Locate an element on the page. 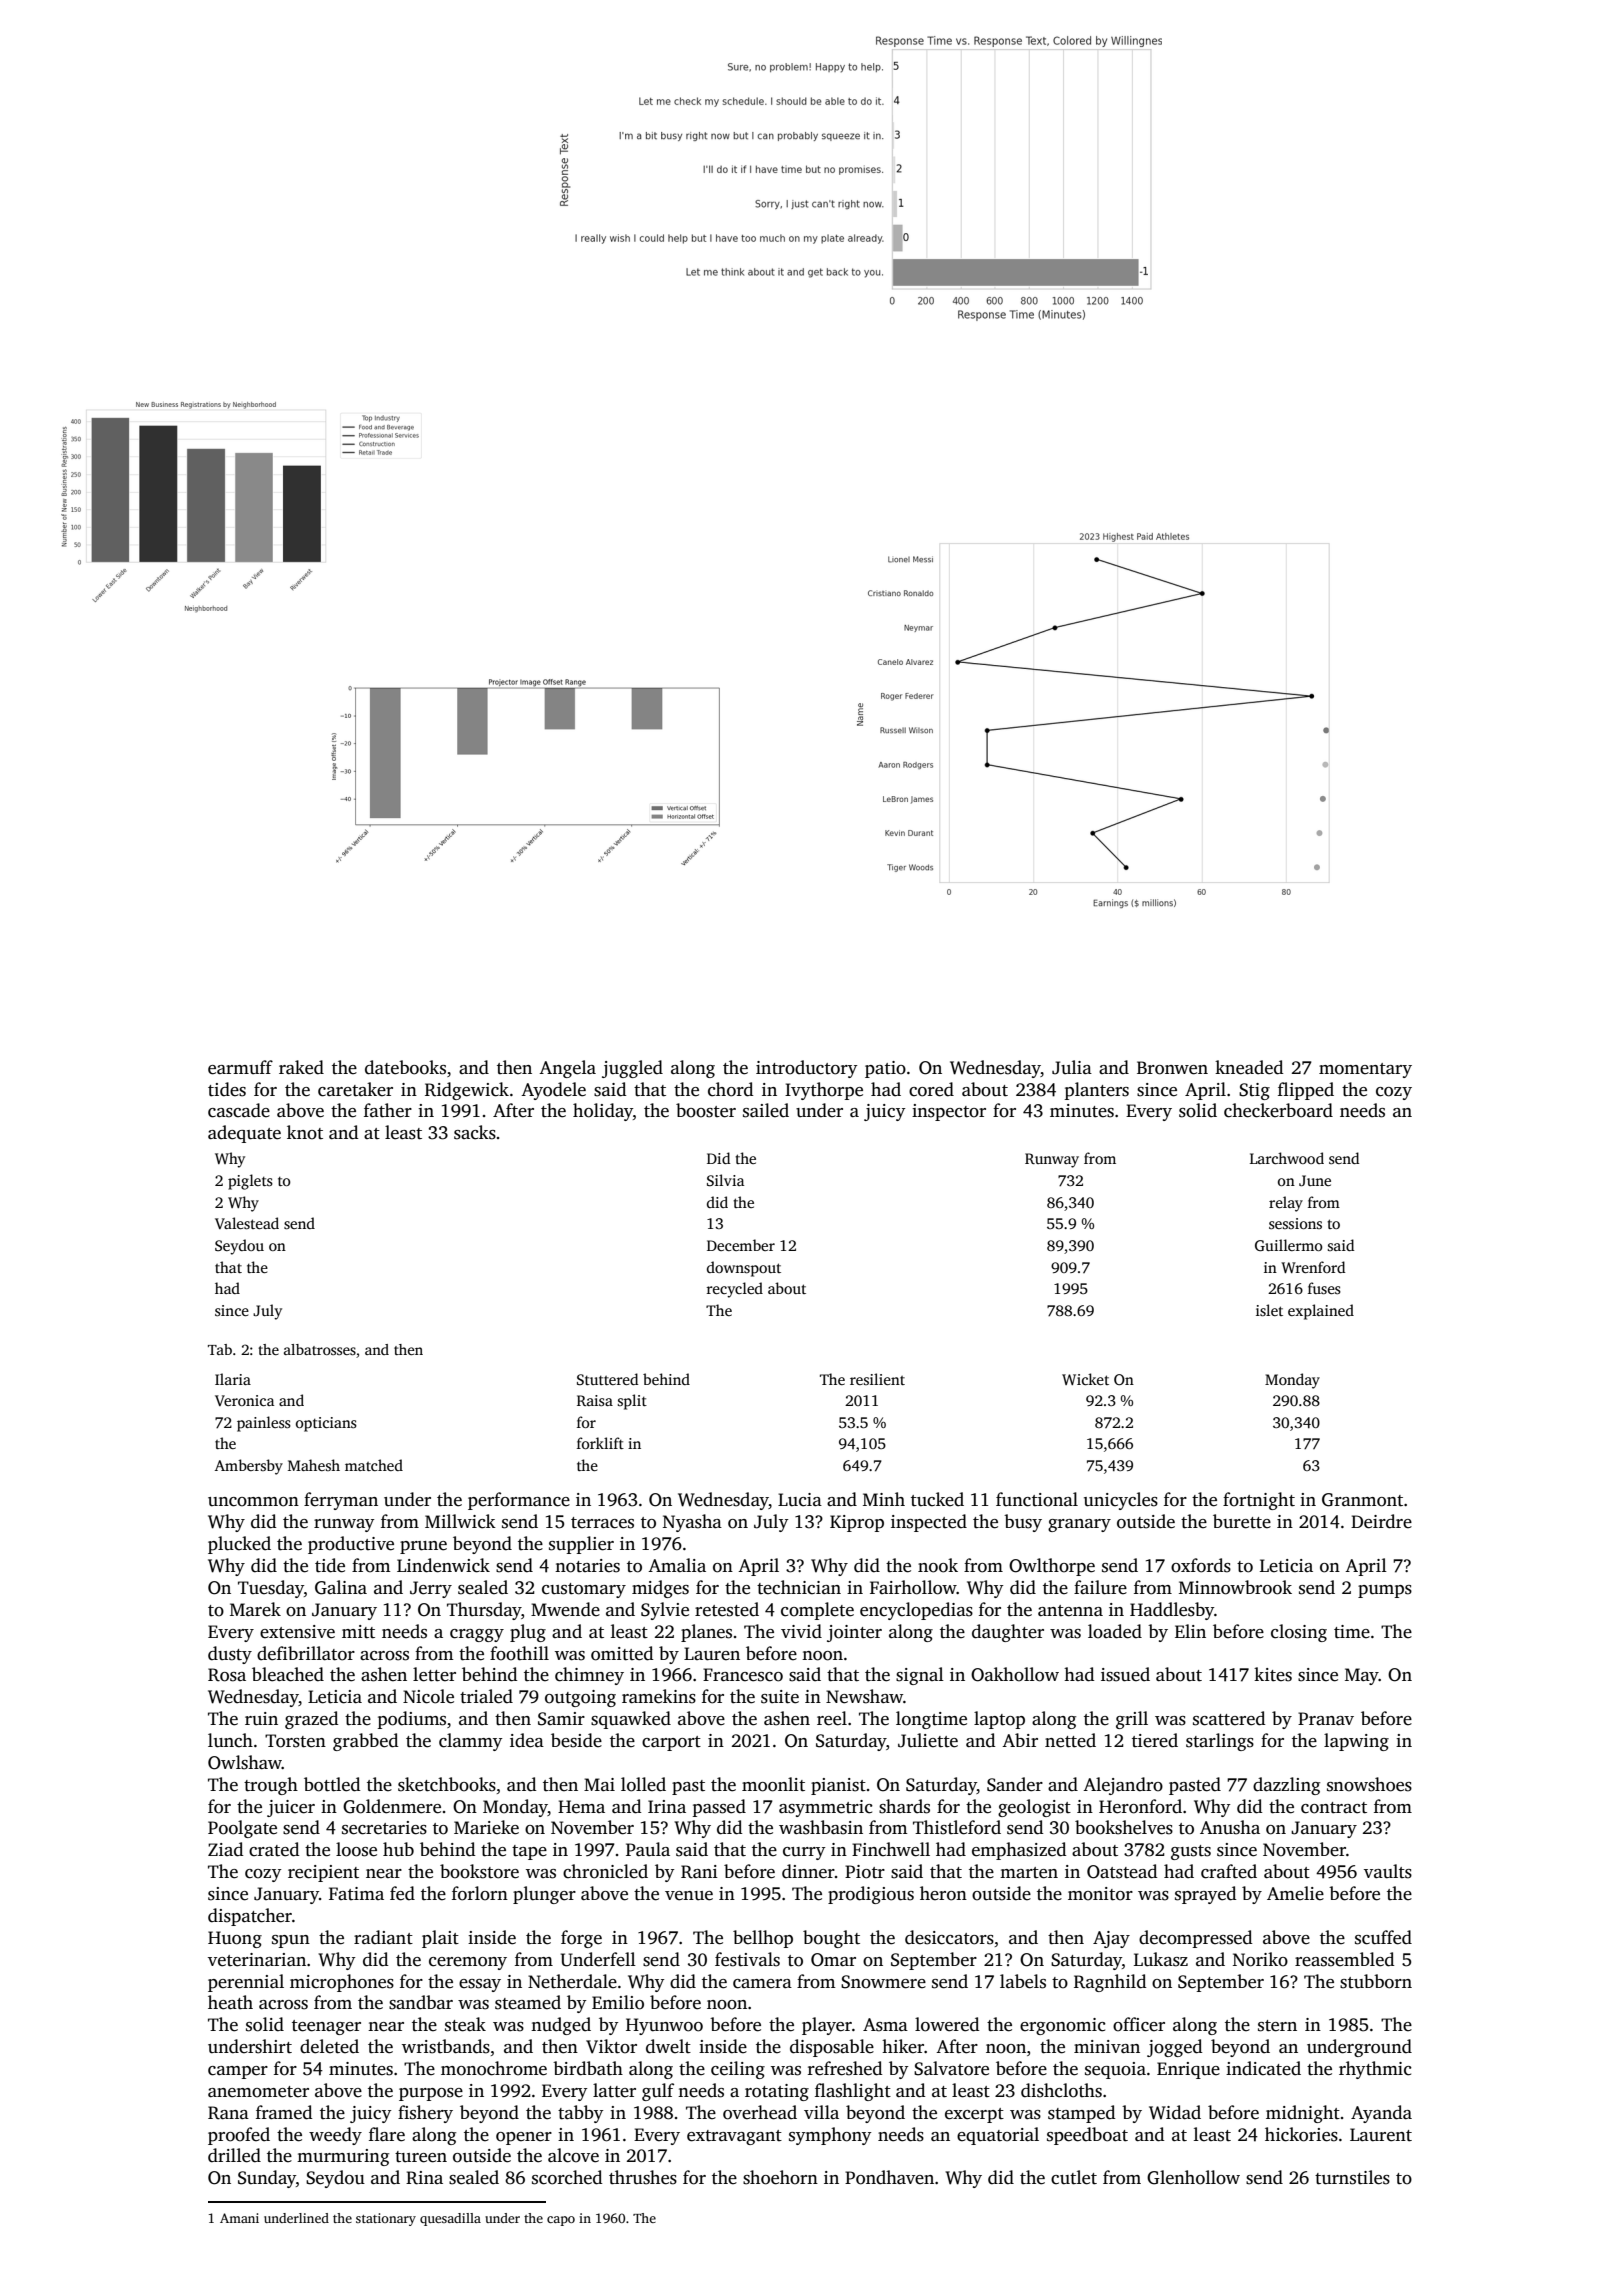 This page has height=2292, width=1620. caretaker is located at coordinates (355, 1089).
